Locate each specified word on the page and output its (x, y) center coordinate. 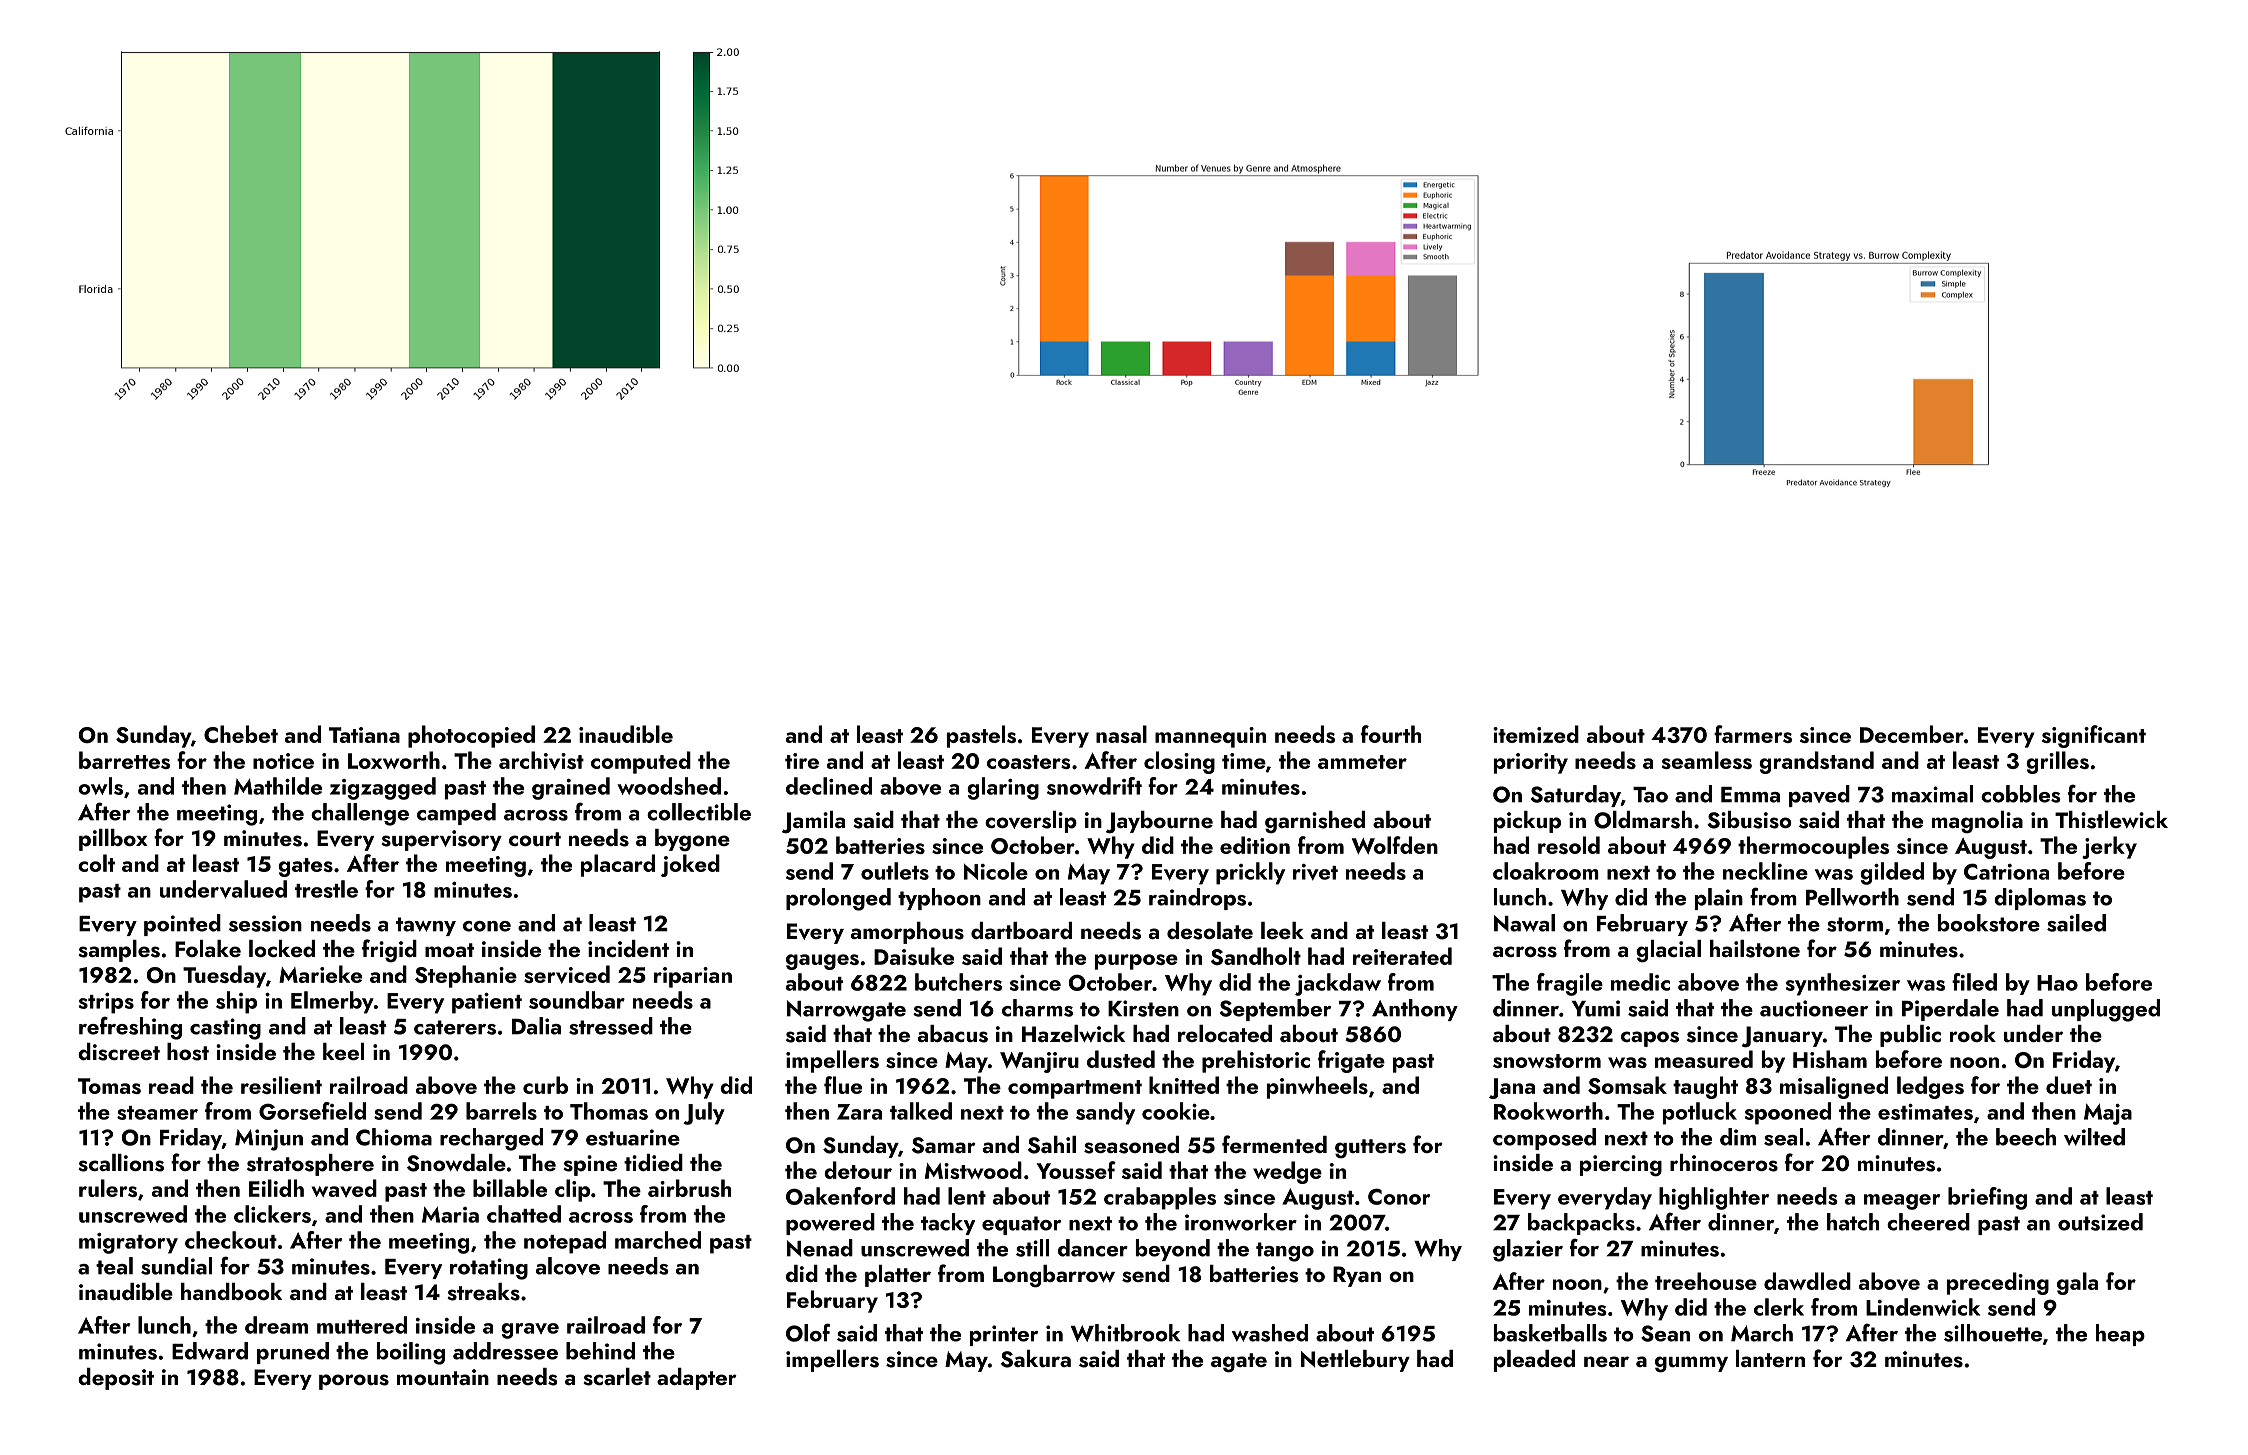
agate (1239, 1363)
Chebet (241, 734)
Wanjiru (1039, 1062)
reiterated (1402, 956)
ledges (1930, 1087)
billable (510, 1188)
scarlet (617, 1377)
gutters (1370, 1148)
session (265, 923)
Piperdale (1950, 1010)
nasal (1121, 734)
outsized (2100, 1222)
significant (2094, 736)
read (171, 1085)
